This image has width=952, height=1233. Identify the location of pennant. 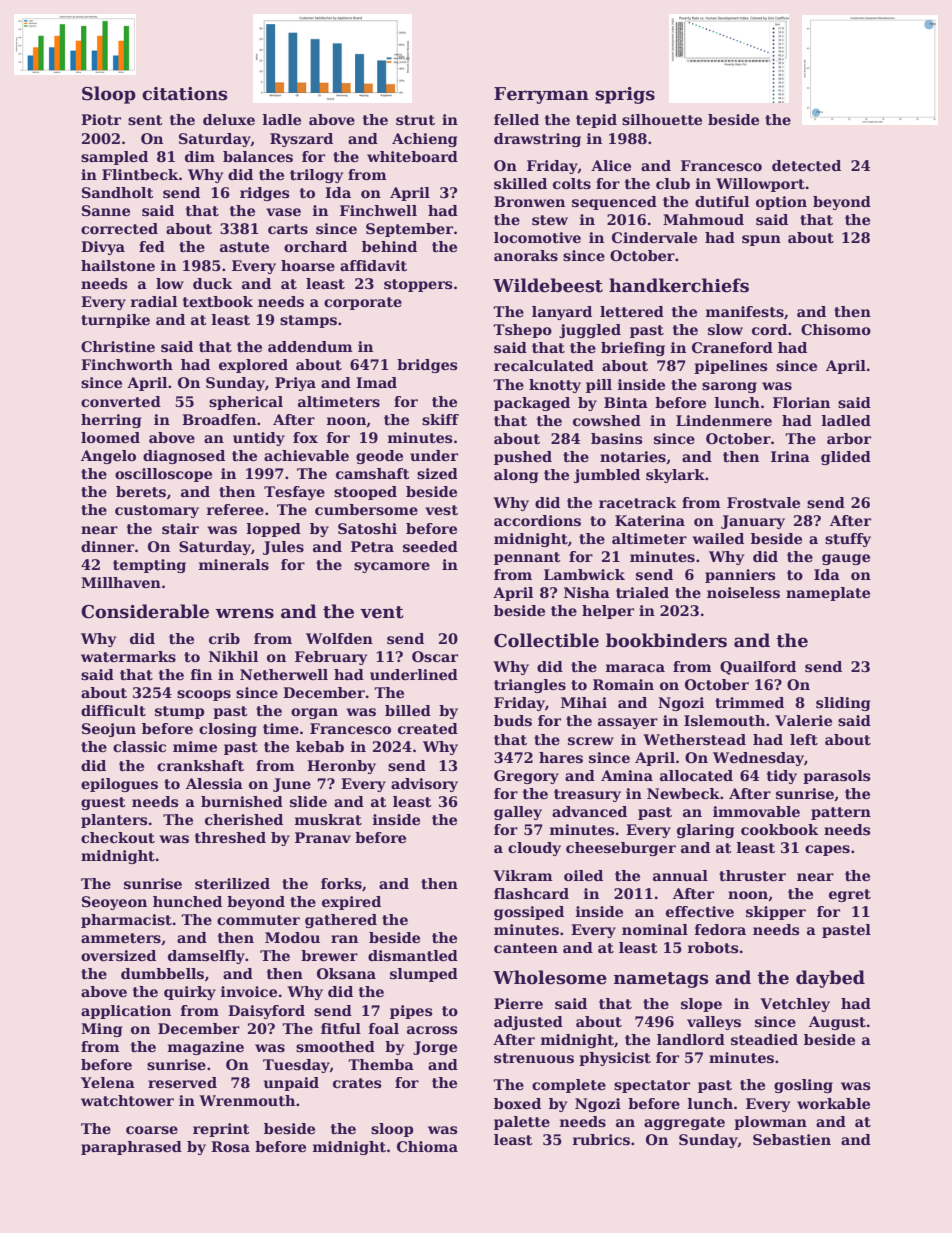
(527, 558).
